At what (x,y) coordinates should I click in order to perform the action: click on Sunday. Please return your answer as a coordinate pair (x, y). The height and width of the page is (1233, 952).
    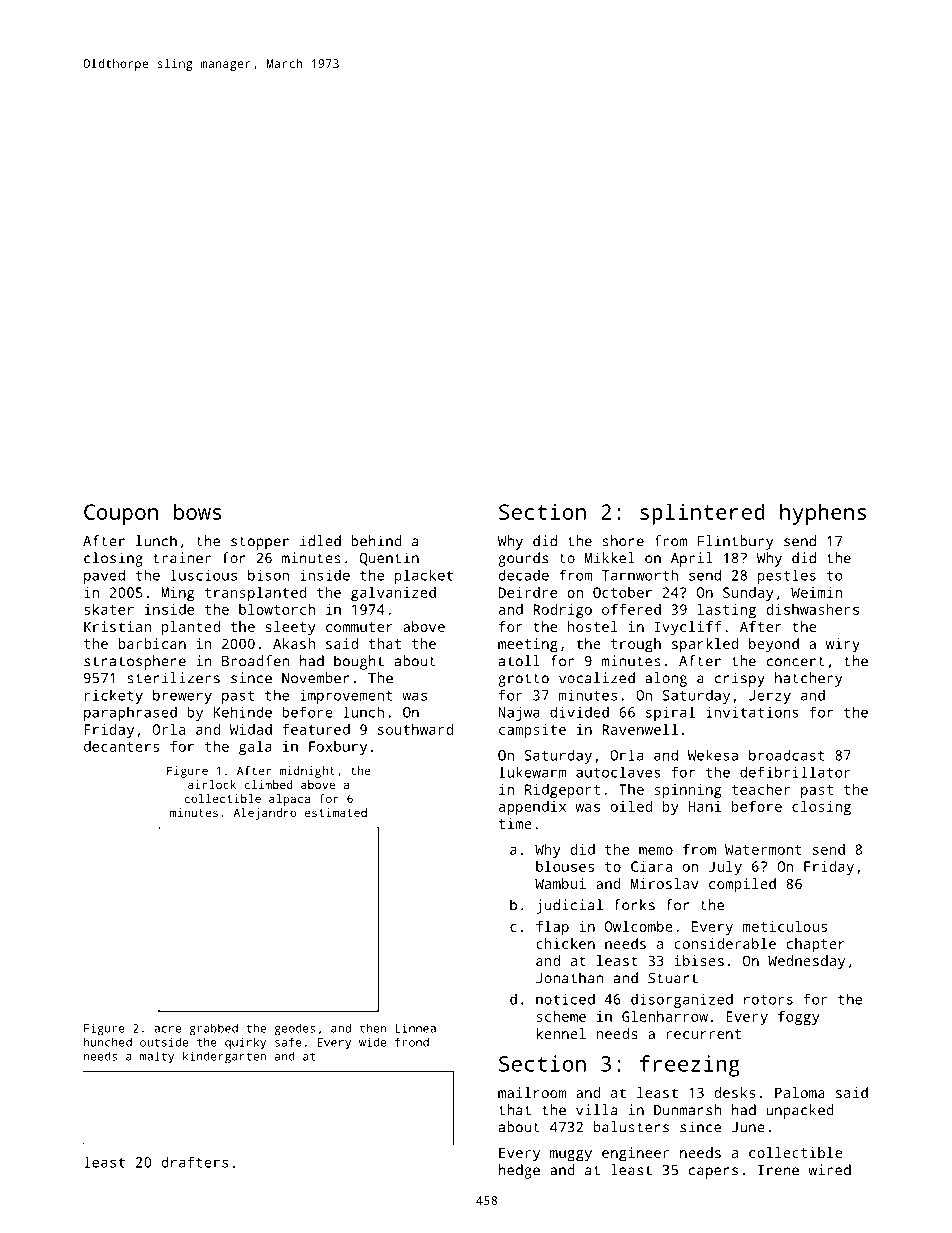
    Looking at the image, I should click on (748, 594).
